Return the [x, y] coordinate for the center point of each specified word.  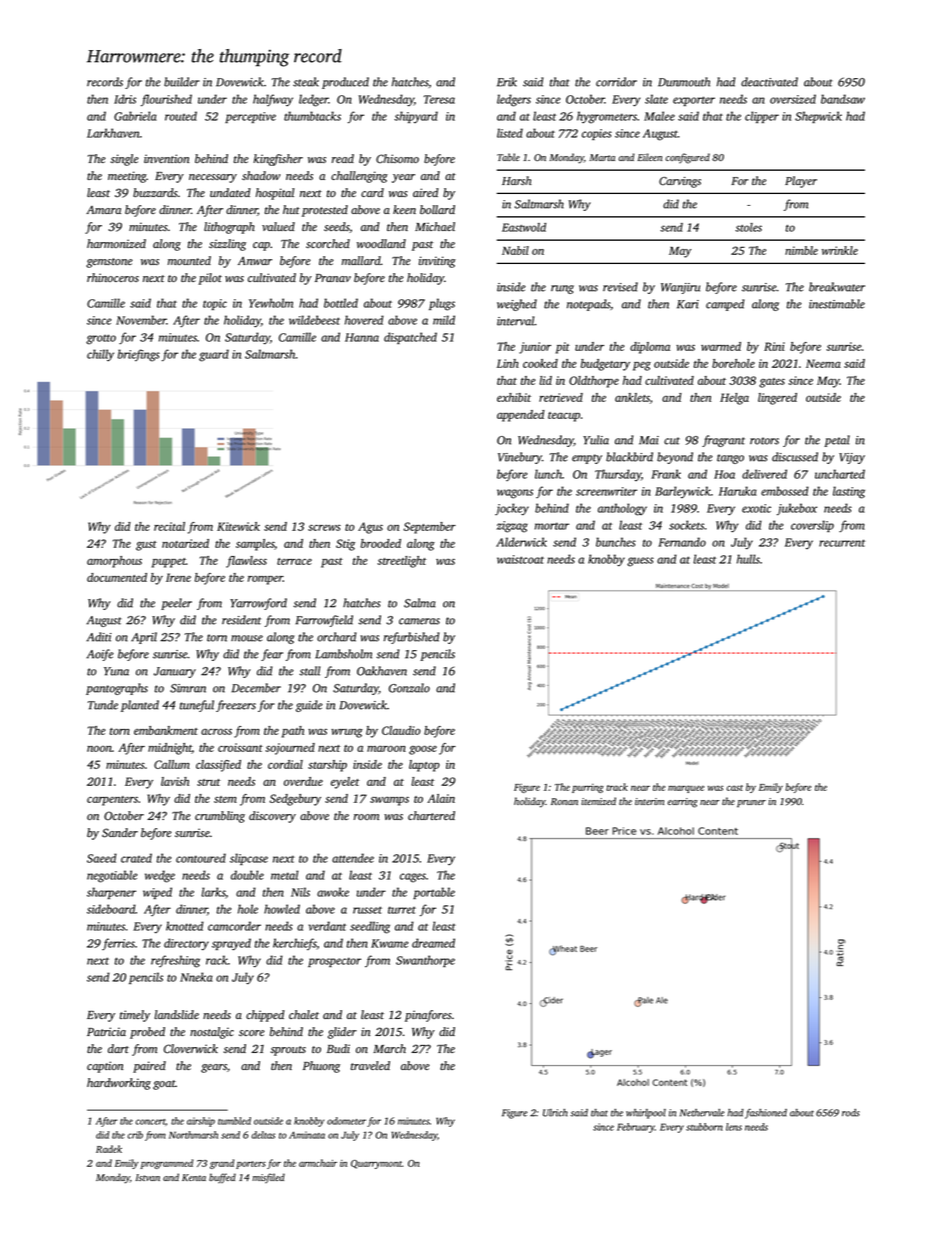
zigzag [512, 527]
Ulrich [555, 1113]
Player [801, 182]
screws [324, 527]
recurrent [842, 543]
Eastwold [524, 227]
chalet [304, 1014]
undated [230, 192]
